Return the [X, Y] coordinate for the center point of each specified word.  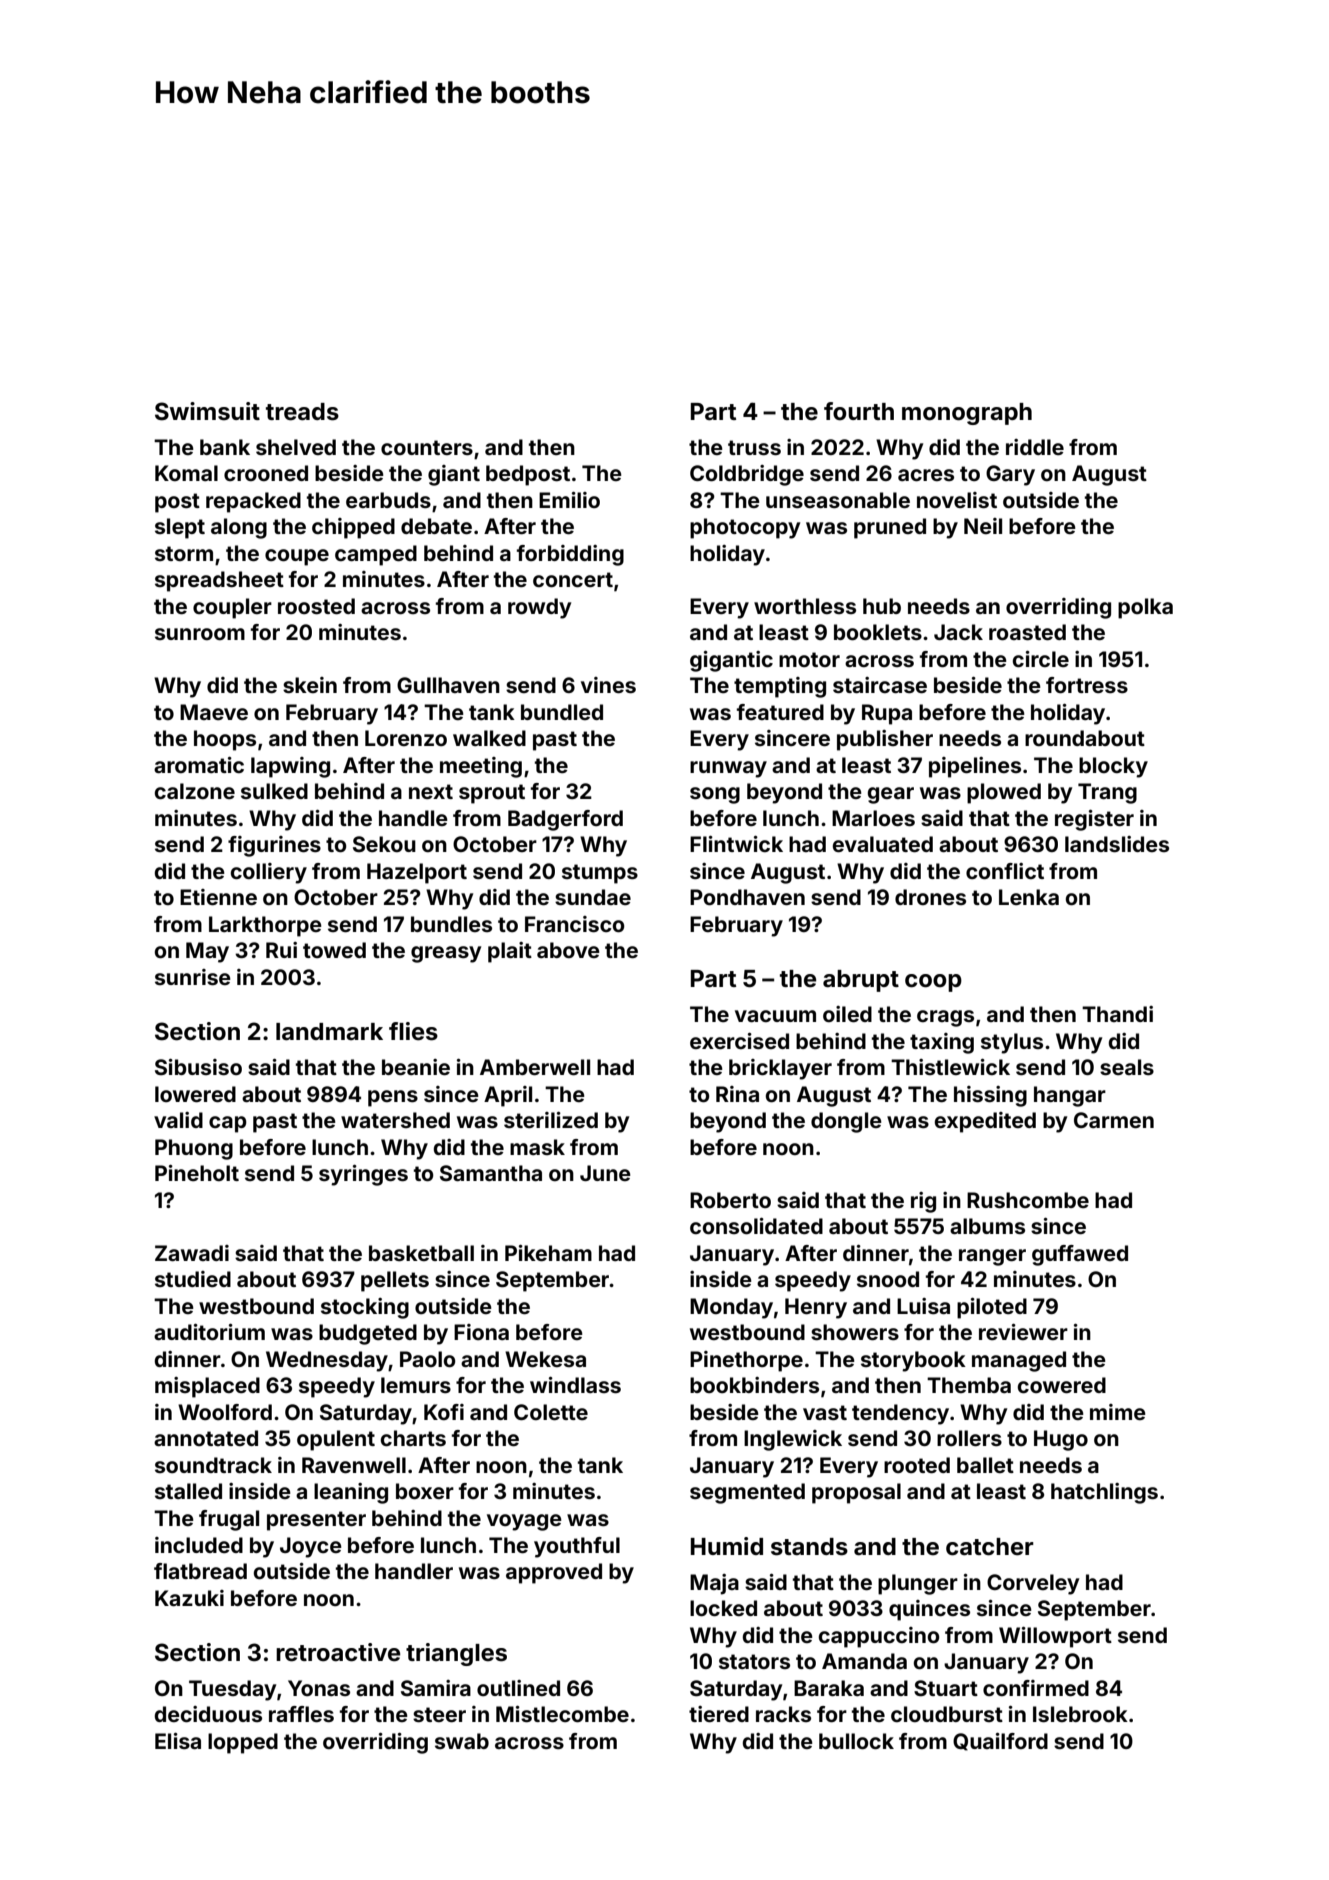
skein [310, 685]
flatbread [200, 1571]
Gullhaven [448, 685]
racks [783, 1714]
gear [891, 795]
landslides [1117, 844]
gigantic [731, 661]
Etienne [218, 897]
